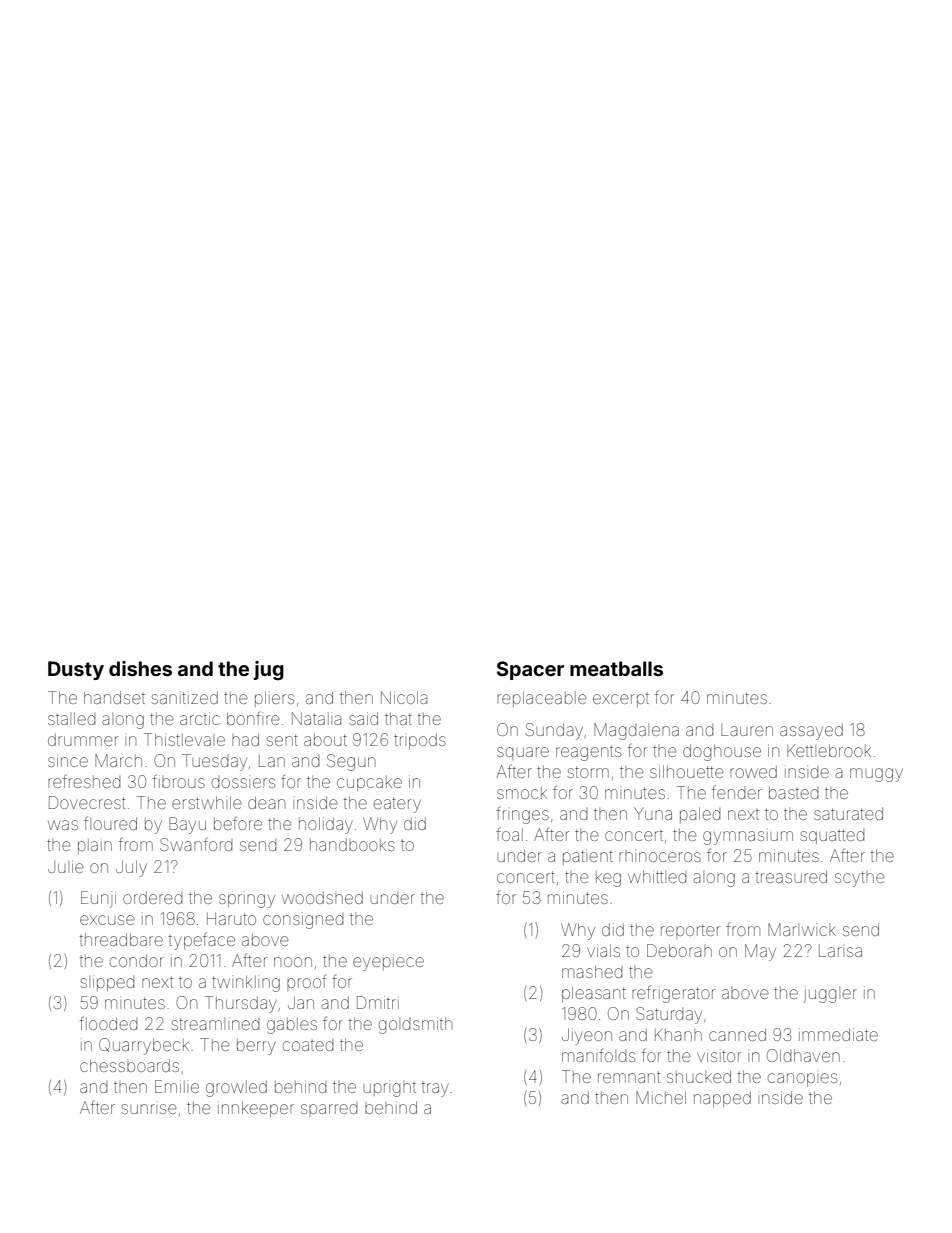  I want to click on holiday, so click(326, 825).
